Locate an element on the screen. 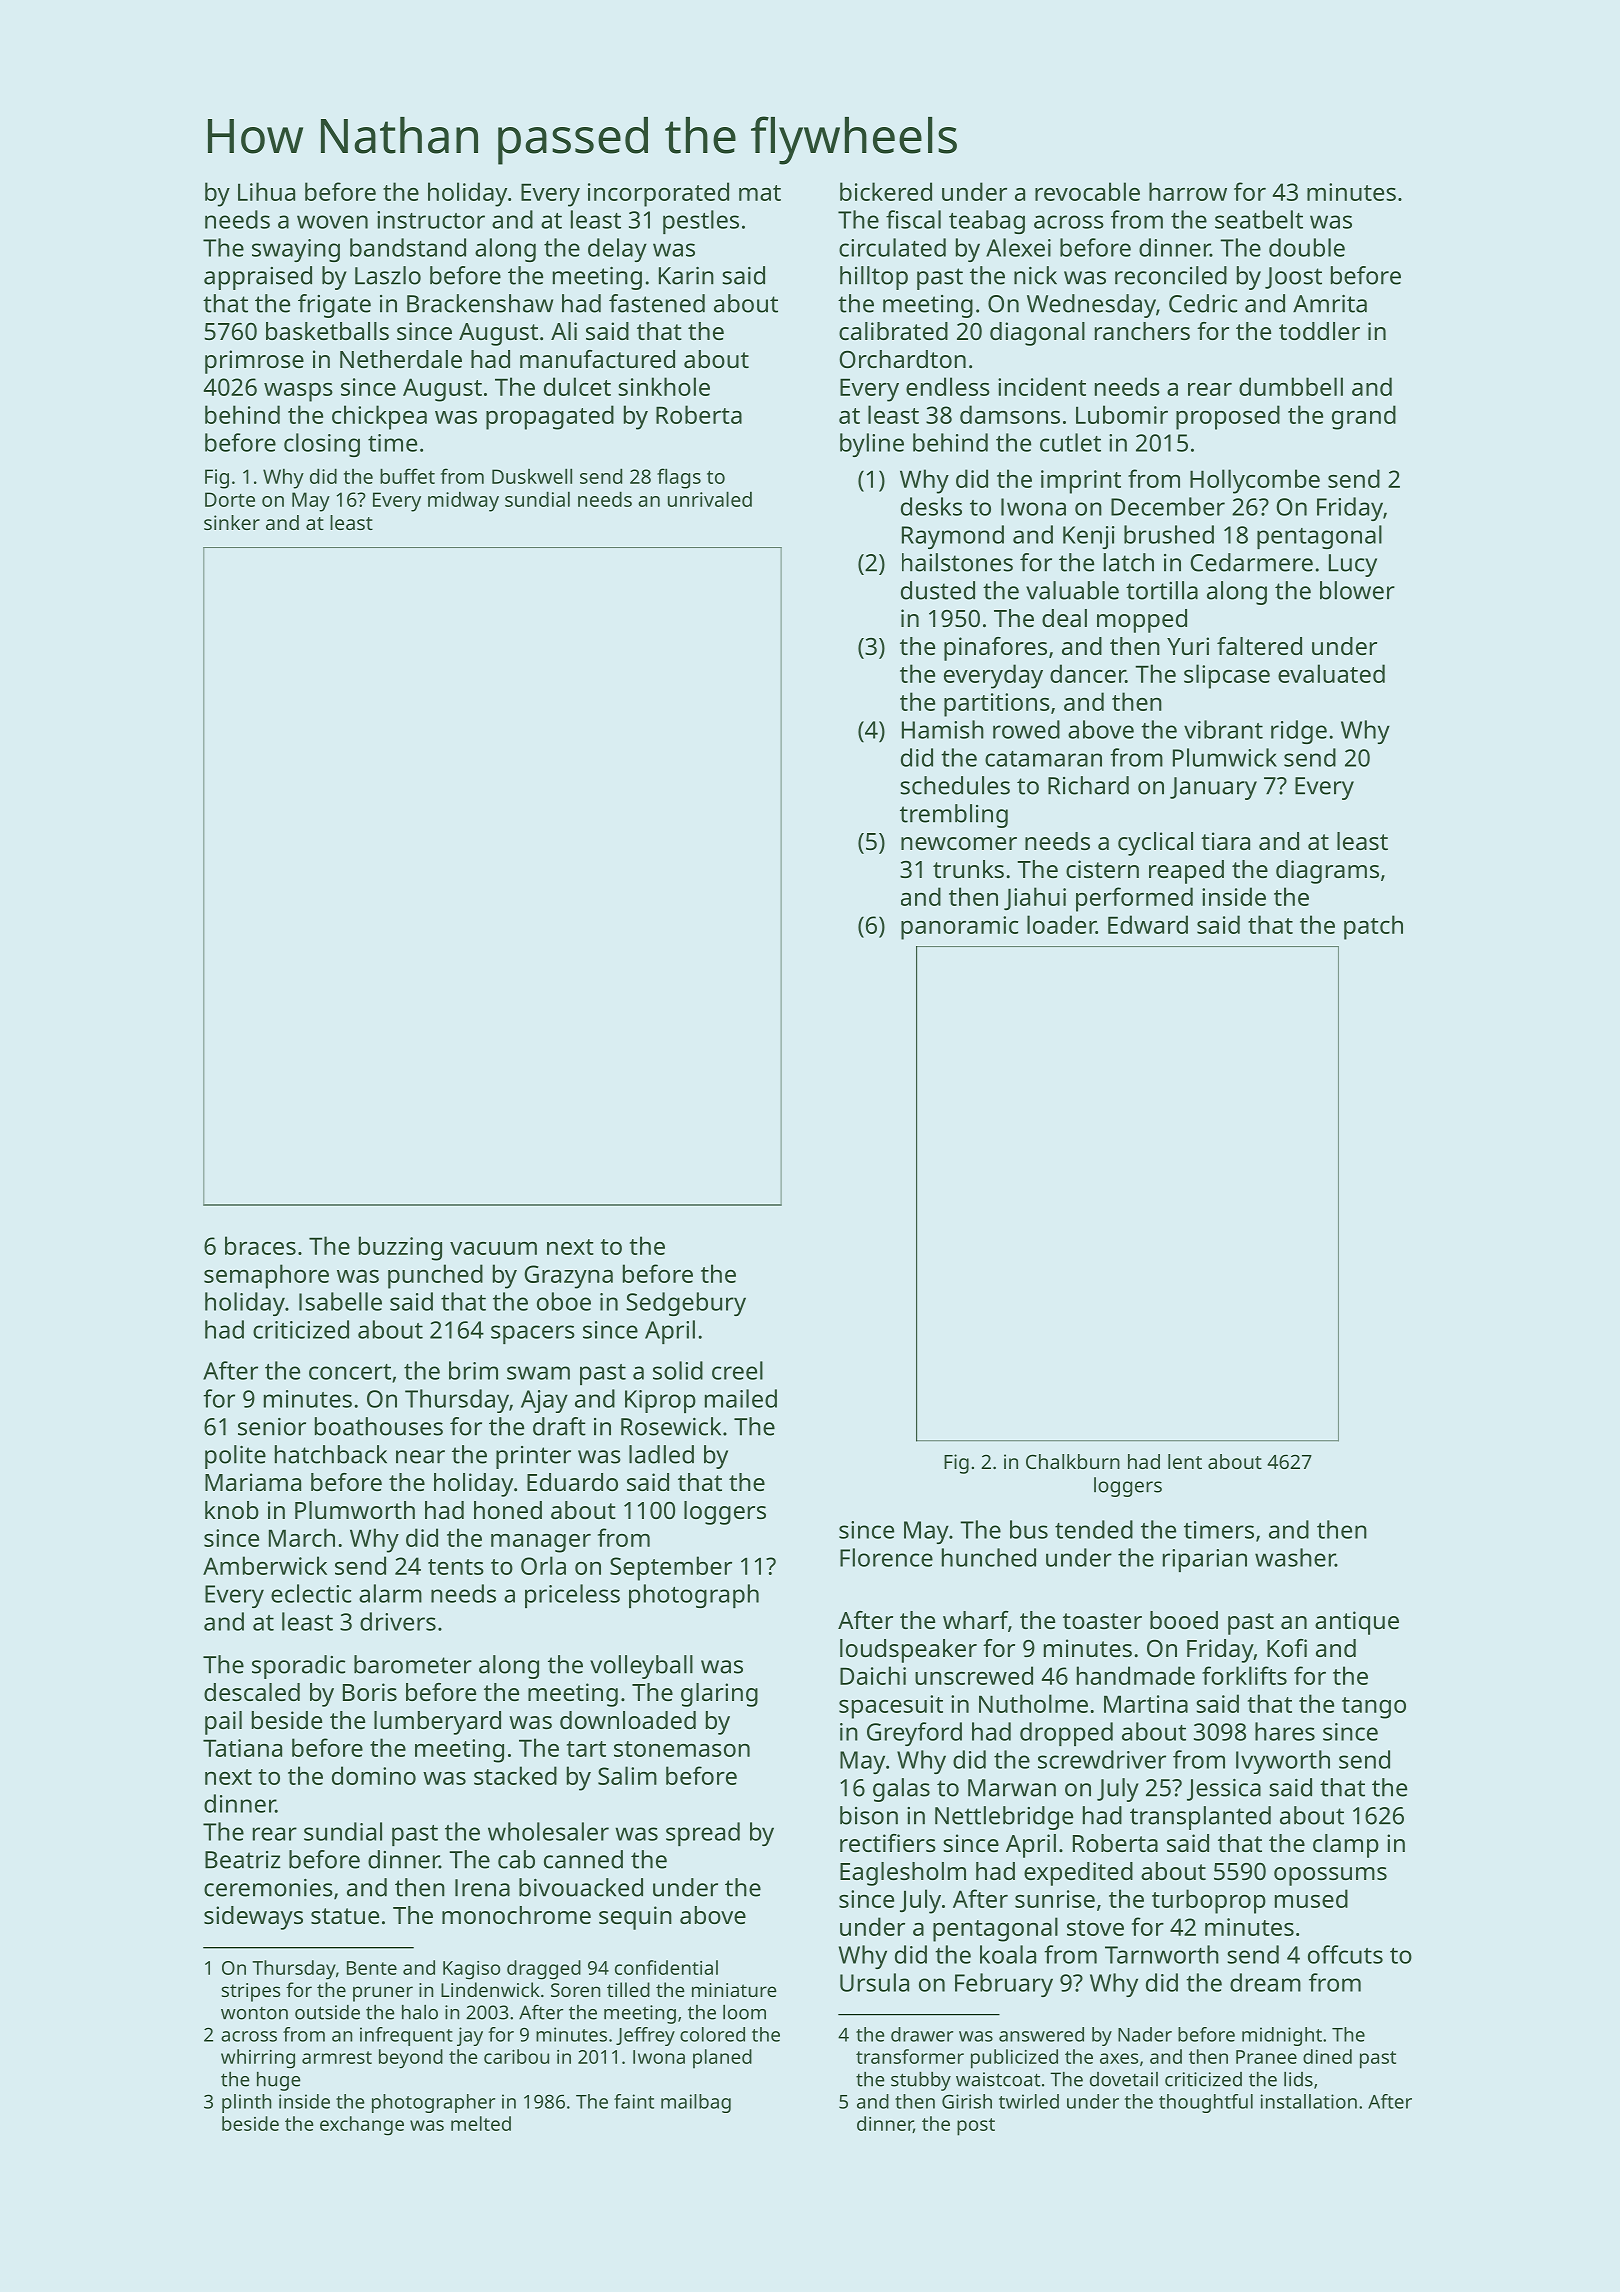 This screenshot has width=1620, height=2292. harrow is located at coordinates (1188, 191).
